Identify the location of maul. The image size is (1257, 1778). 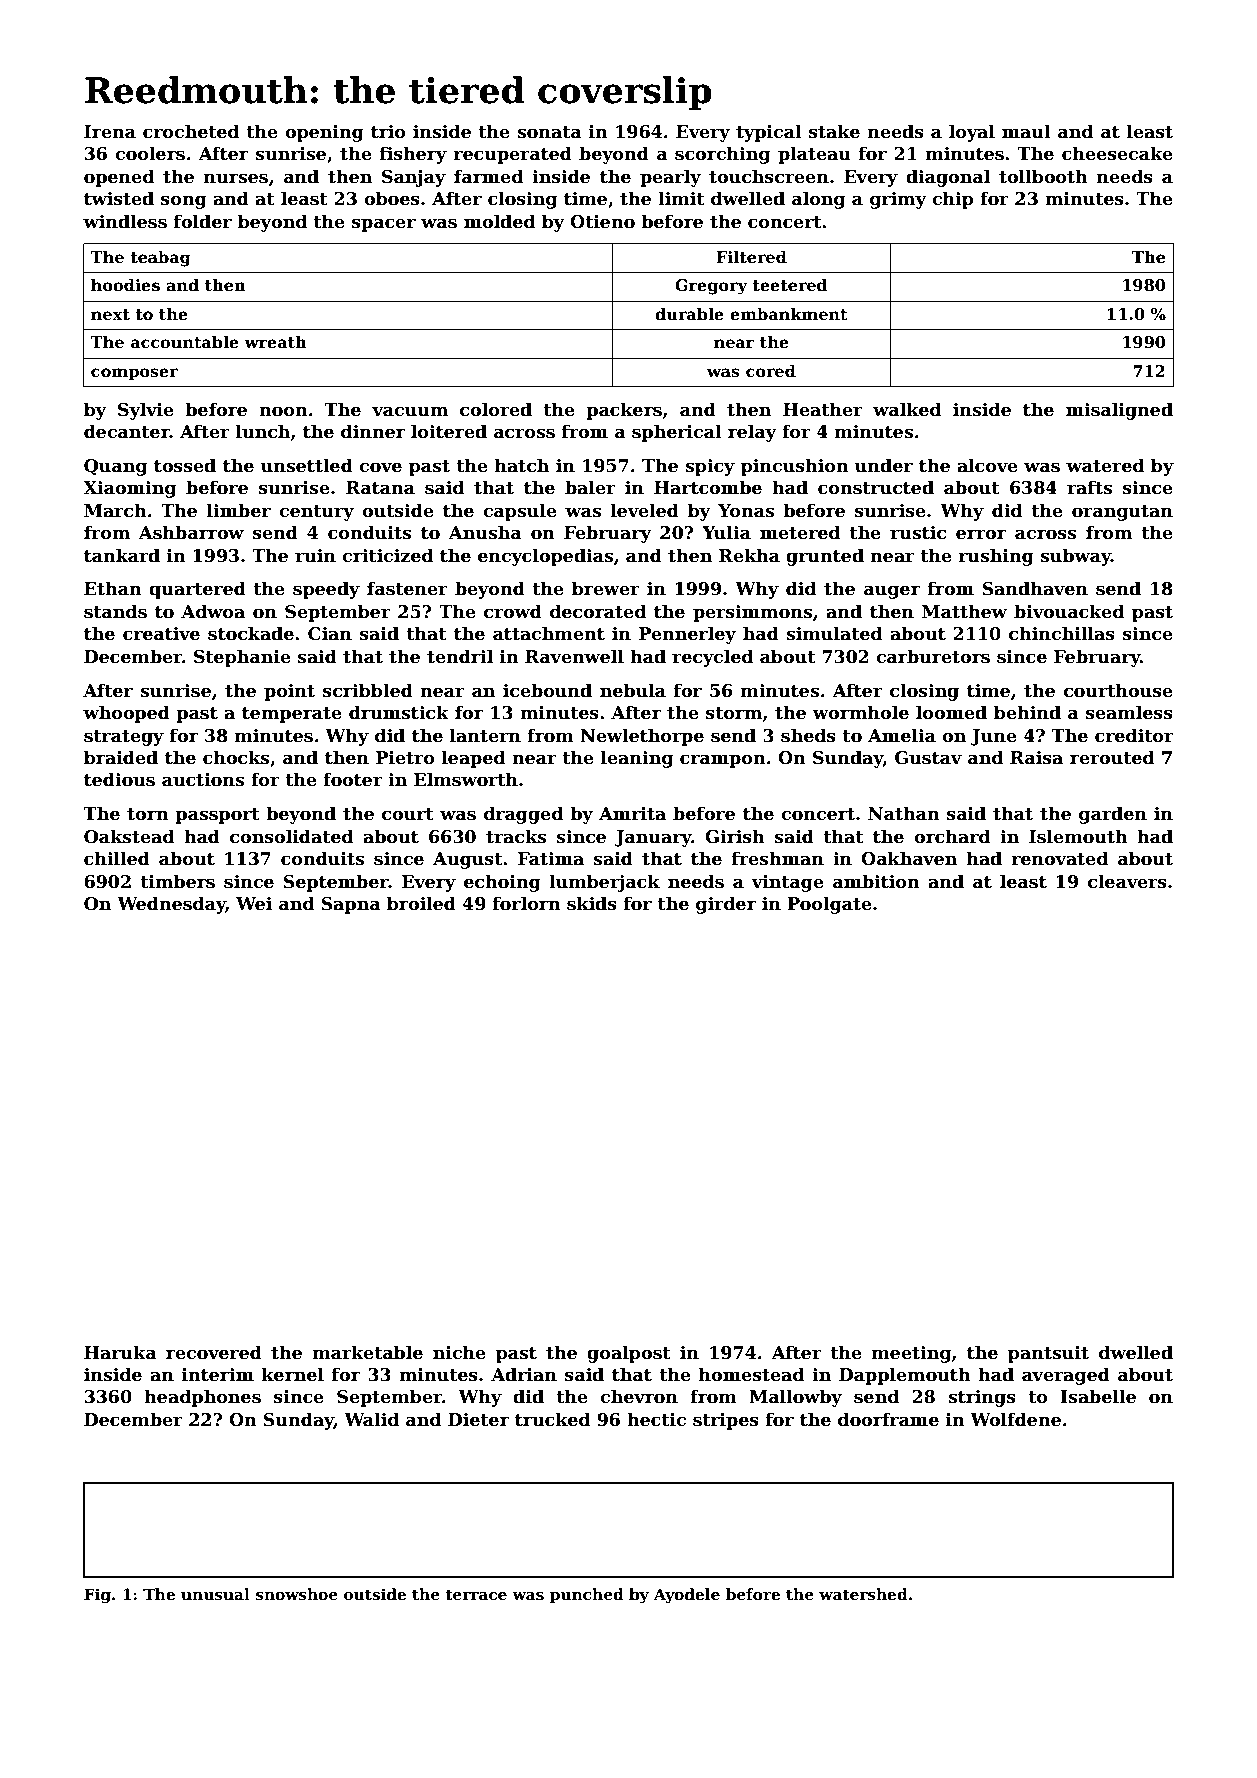
(1026, 131).
